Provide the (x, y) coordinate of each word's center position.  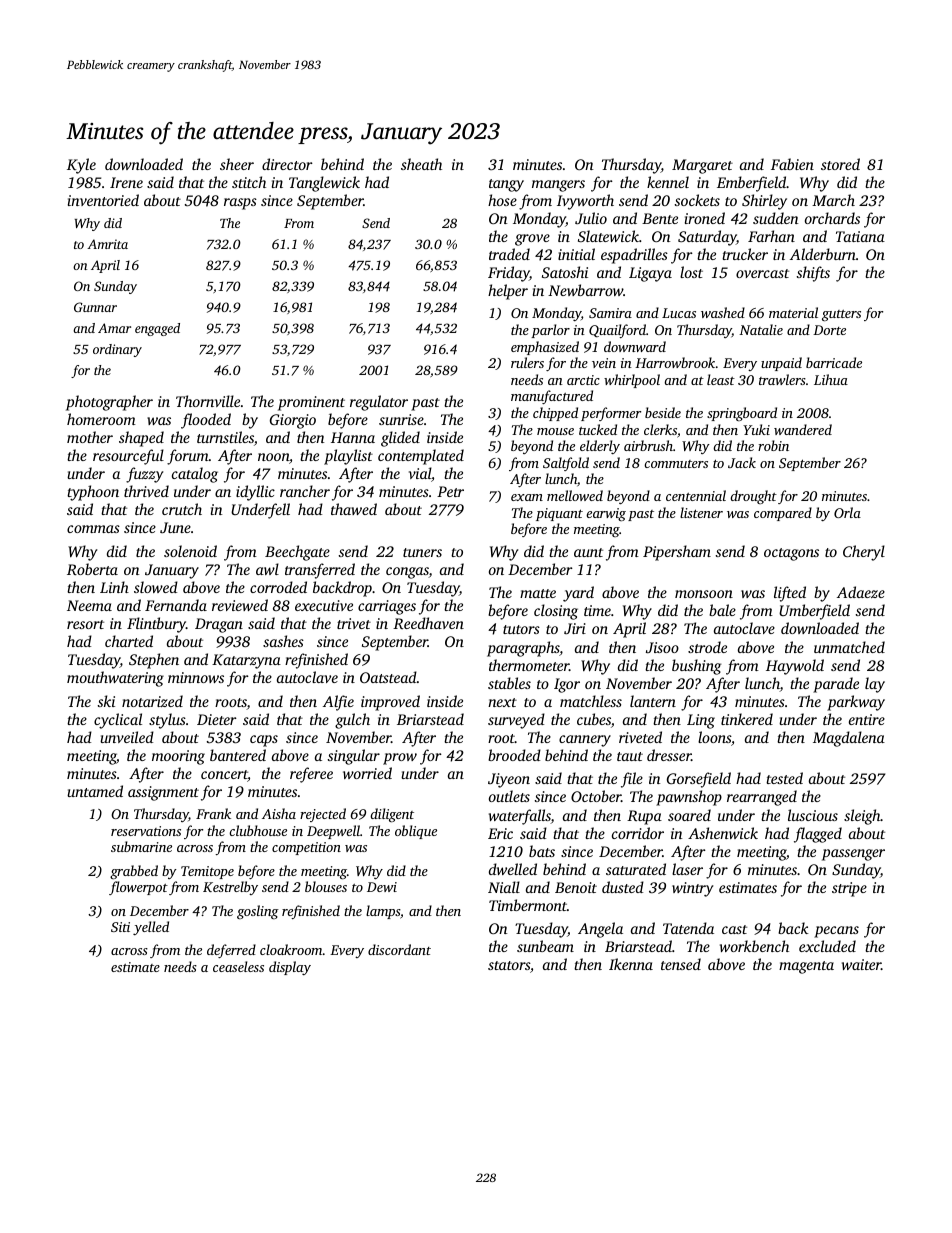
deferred (231, 951)
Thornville (208, 401)
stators (509, 965)
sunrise (401, 419)
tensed (681, 964)
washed (723, 312)
